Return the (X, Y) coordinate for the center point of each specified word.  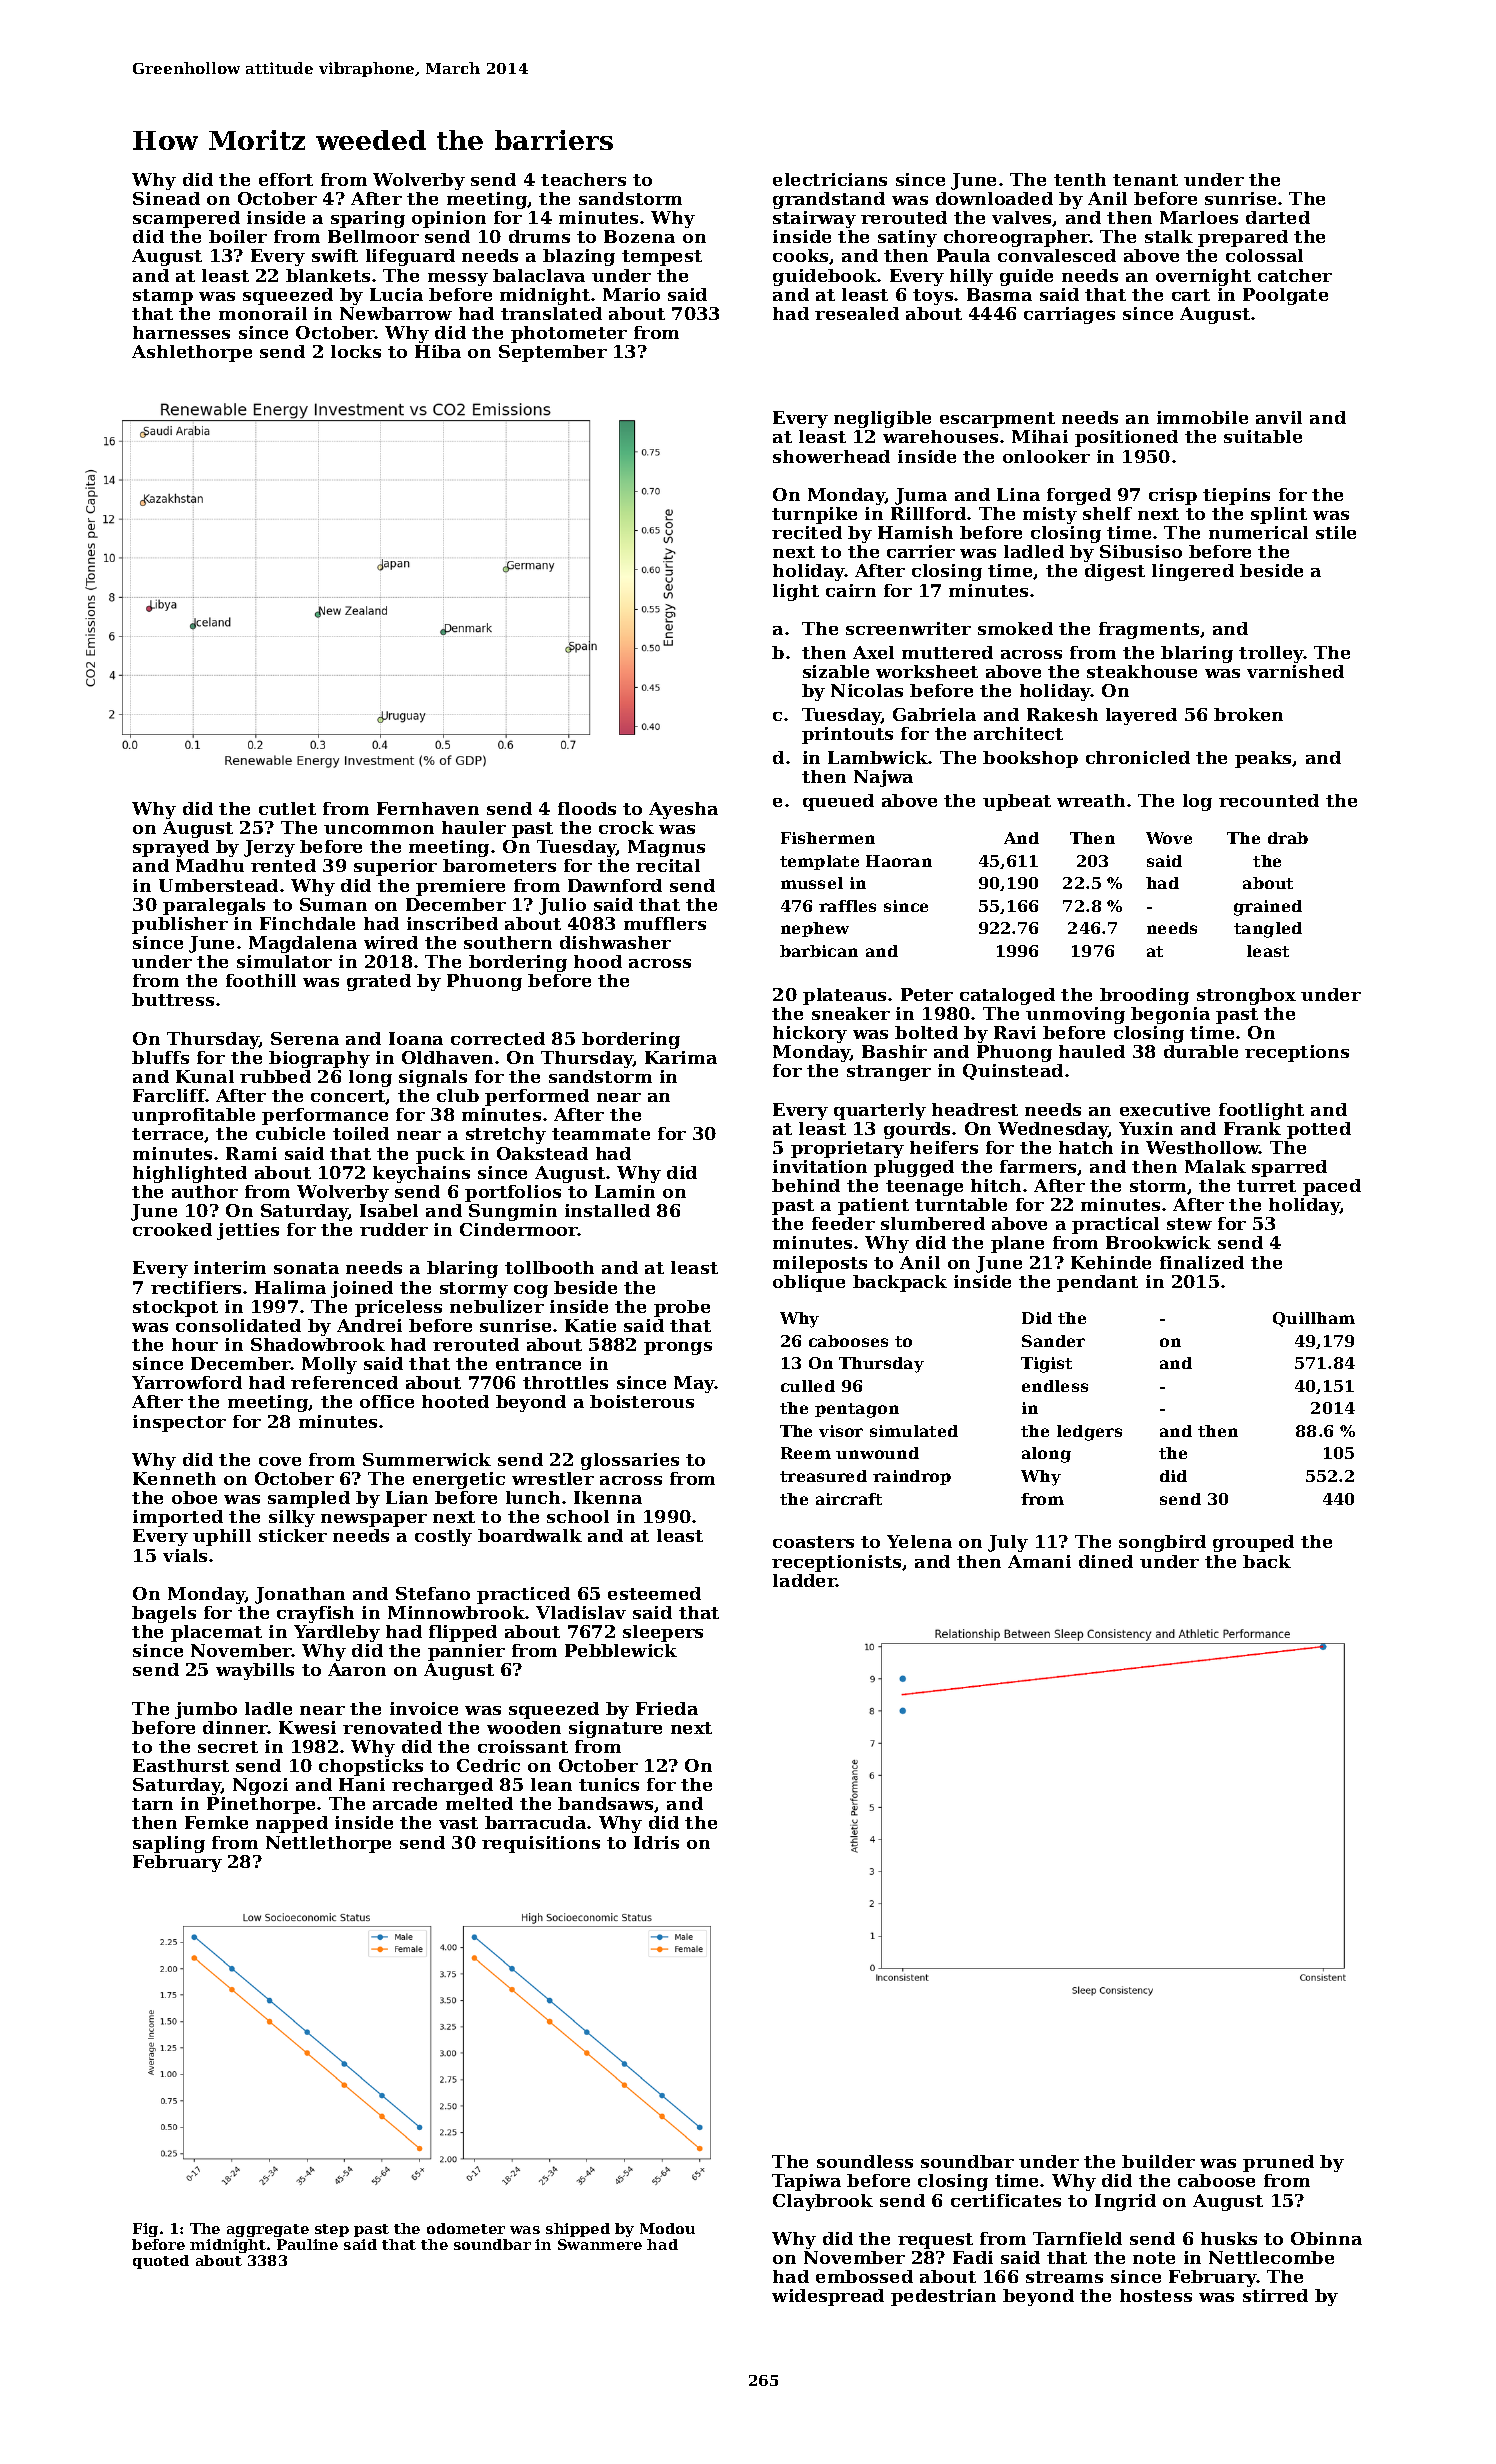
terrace (167, 1134)
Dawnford (615, 885)
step (332, 2230)
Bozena (639, 236)
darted (1278, 217)
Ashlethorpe (192, 353)
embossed (864, 2276)
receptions (1297, 1053)
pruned (1278, 2163)
